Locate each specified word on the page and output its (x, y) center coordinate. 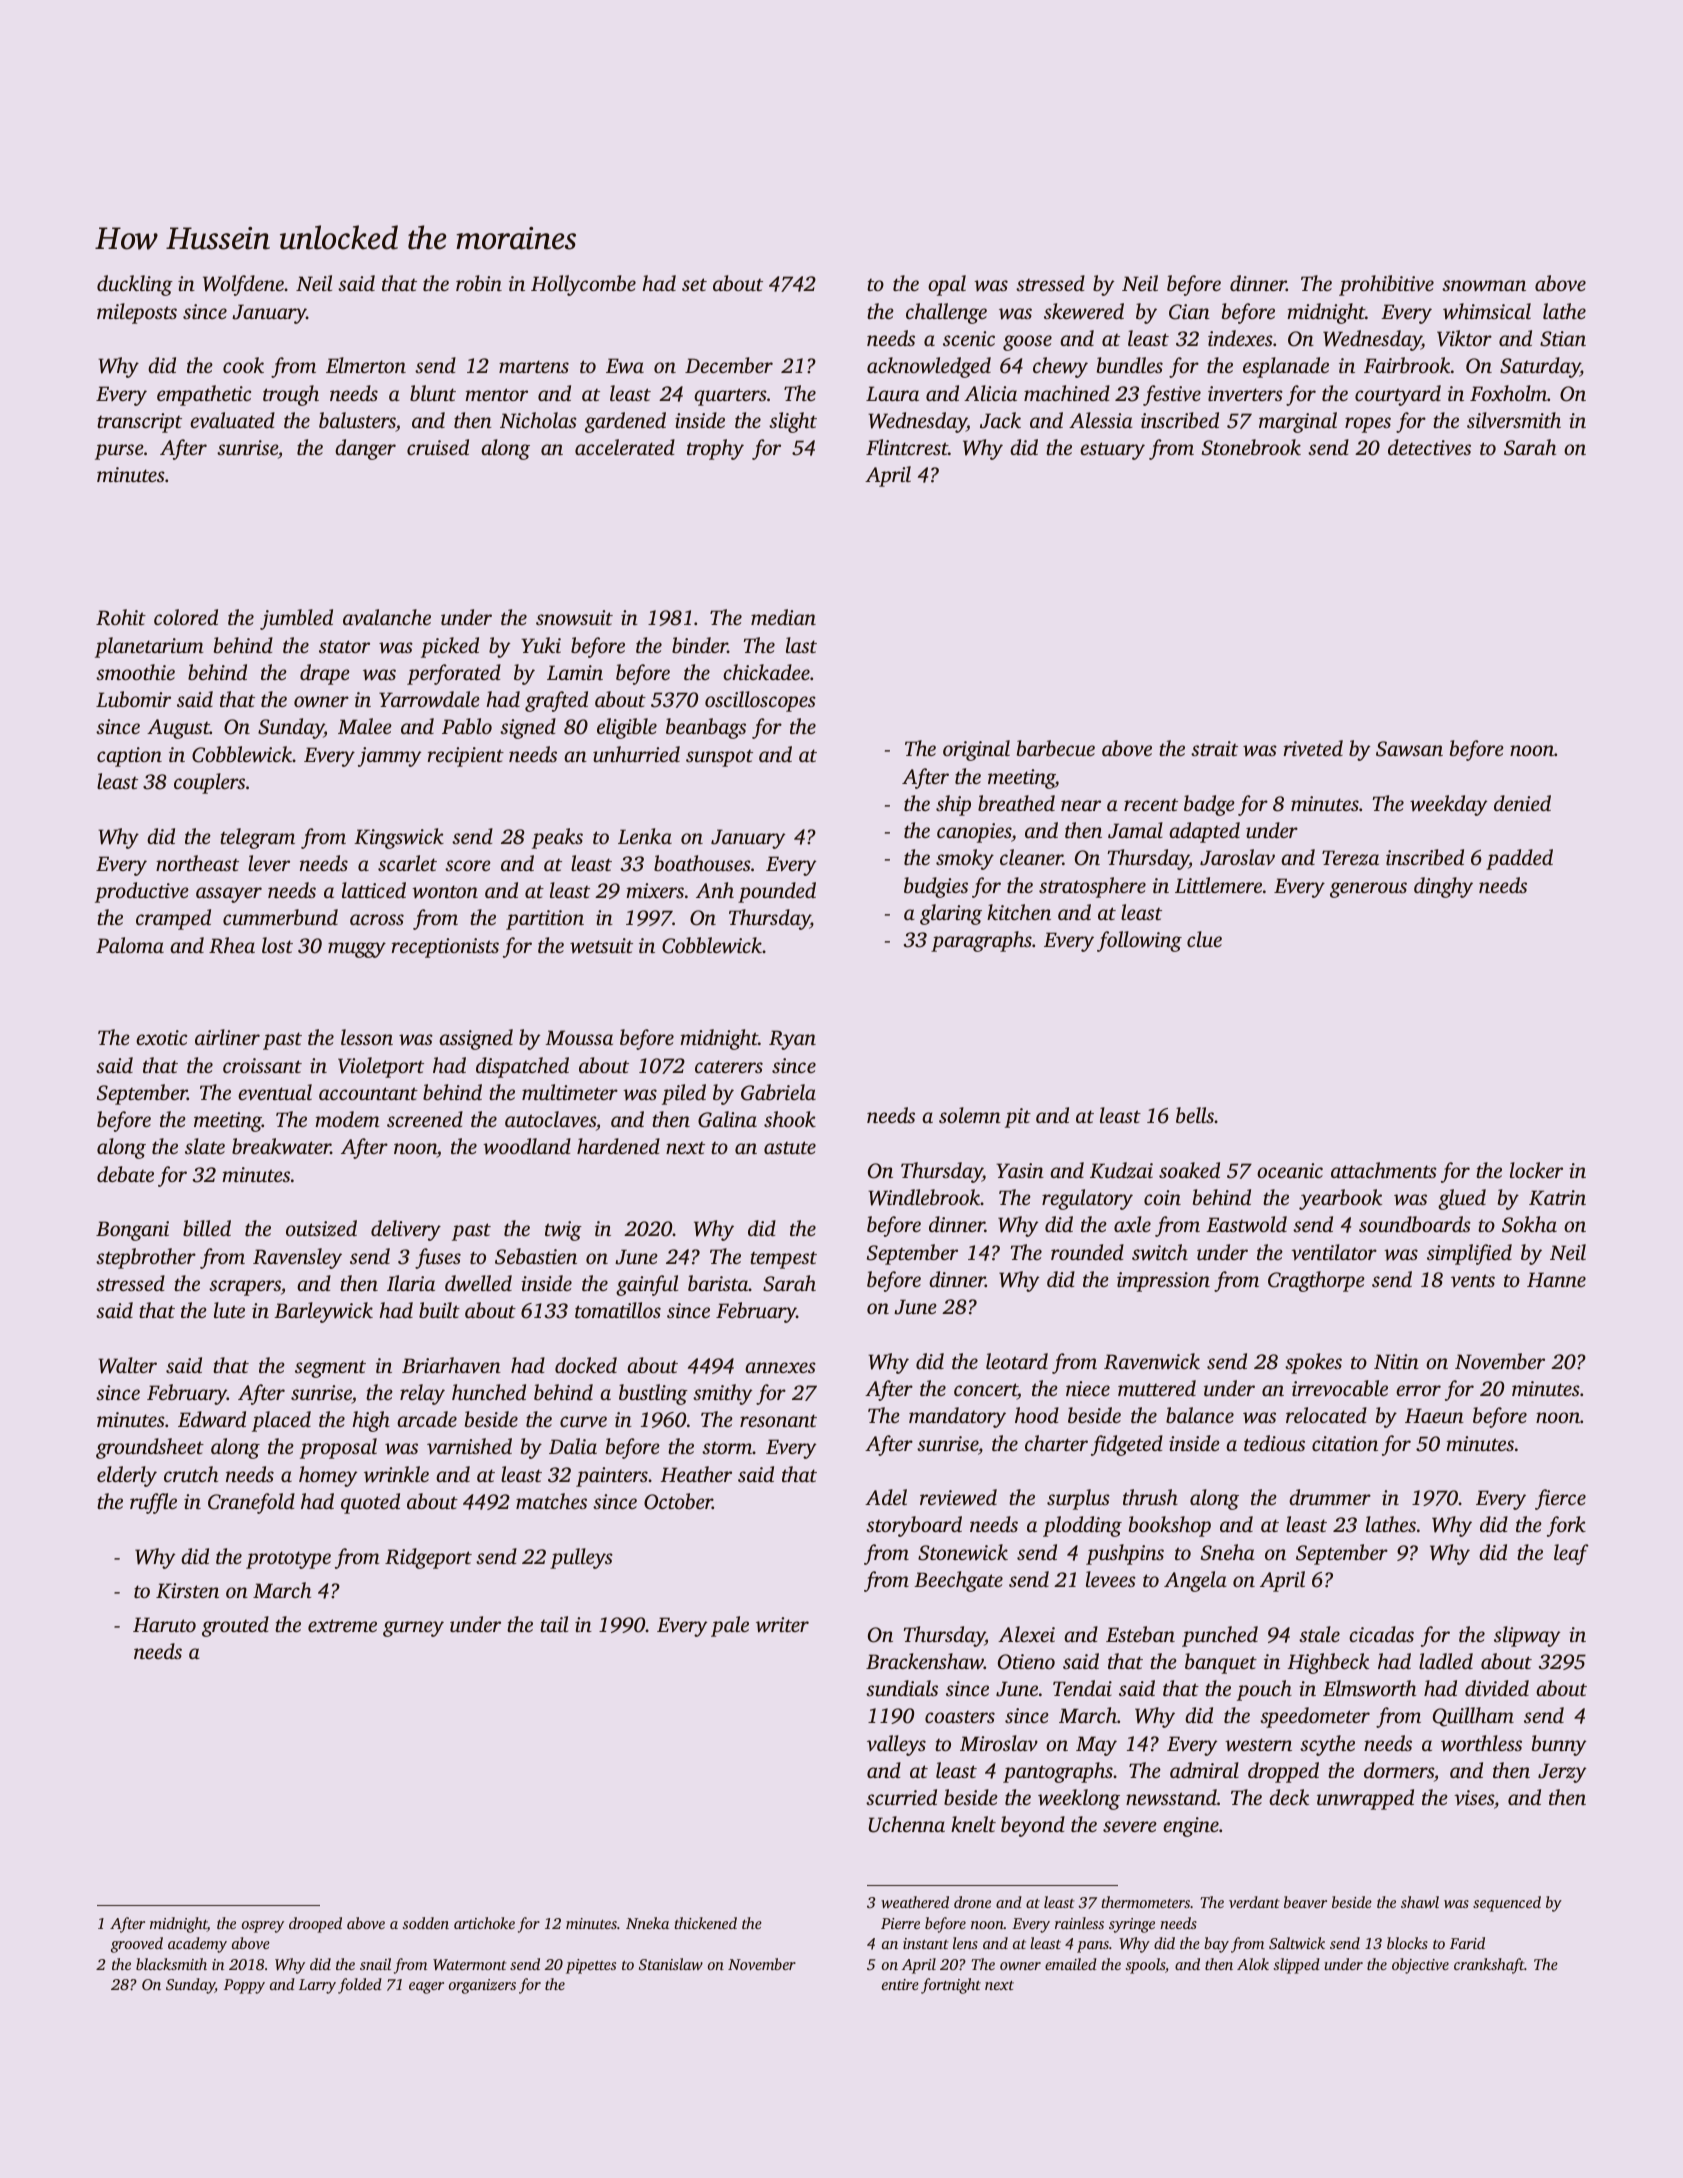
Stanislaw (671, 1964)
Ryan (792, 1040)
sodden (425, 1923)
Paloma (130, 945)
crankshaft (1489, 1966)
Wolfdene (243, 285)
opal (947, 285)
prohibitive (1386, 285)
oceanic (1290, 1170)
